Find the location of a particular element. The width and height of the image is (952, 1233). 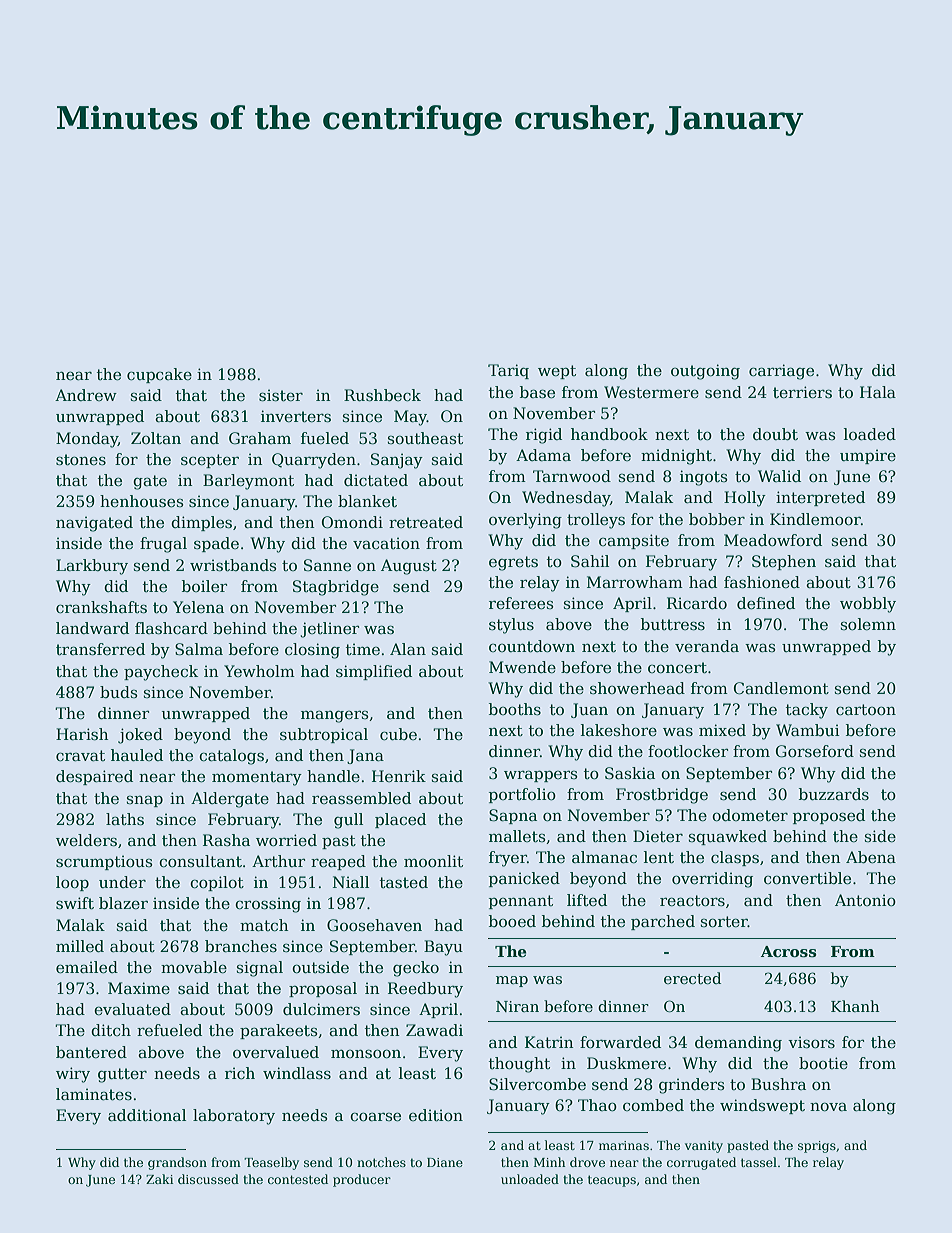

cupcake is located at coordinates (159, 375).
